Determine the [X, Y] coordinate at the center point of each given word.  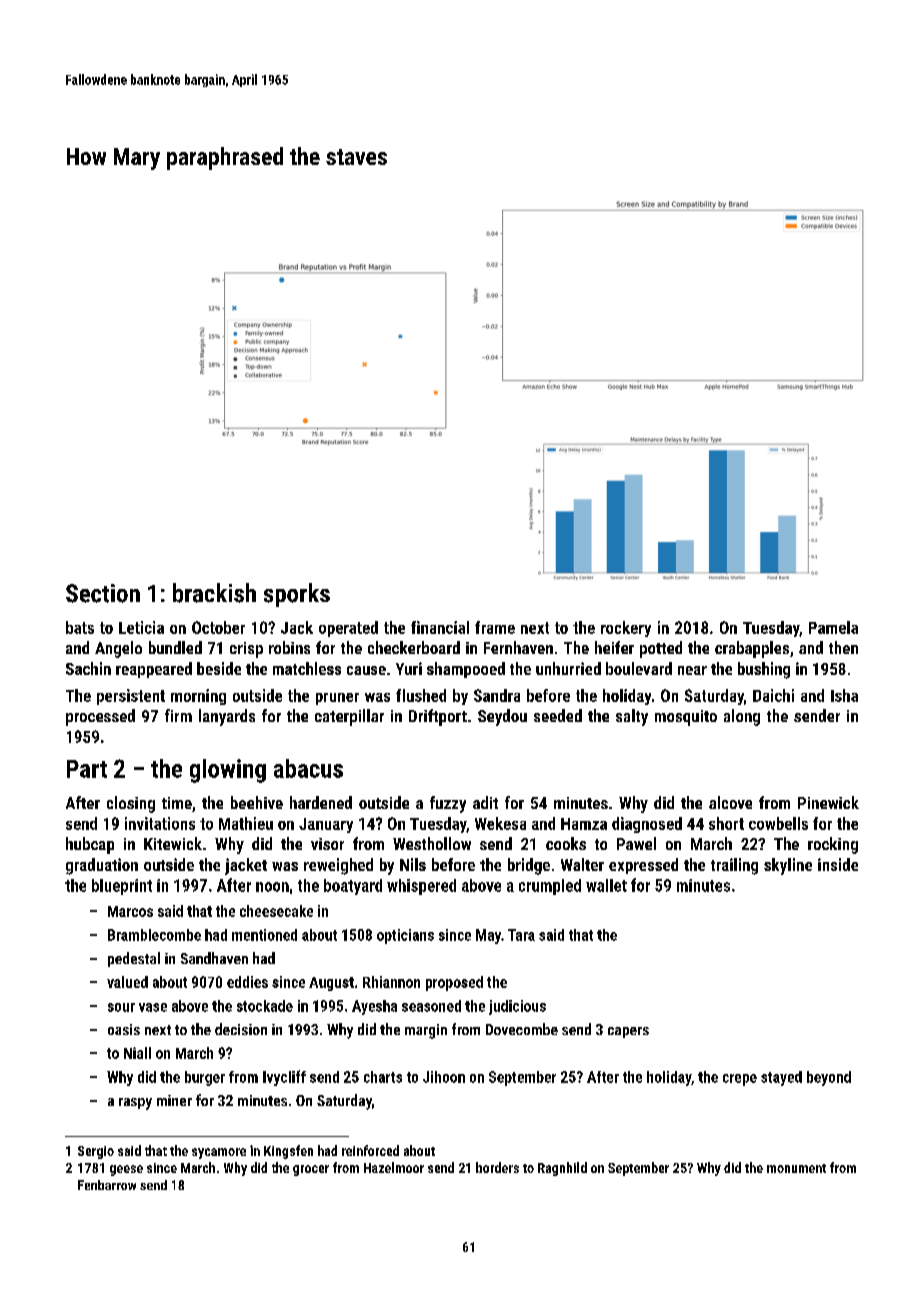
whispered [421, 887]
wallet [606, 885]
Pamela [833, 627]
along [742, 717]
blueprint [122, 887]
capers [628, 1032]
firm [178, 715]
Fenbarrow [107, 1185]
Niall [137, 1053]
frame [495, 627]
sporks [297, 595]
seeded [558, 715]
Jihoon [444, 1077]
